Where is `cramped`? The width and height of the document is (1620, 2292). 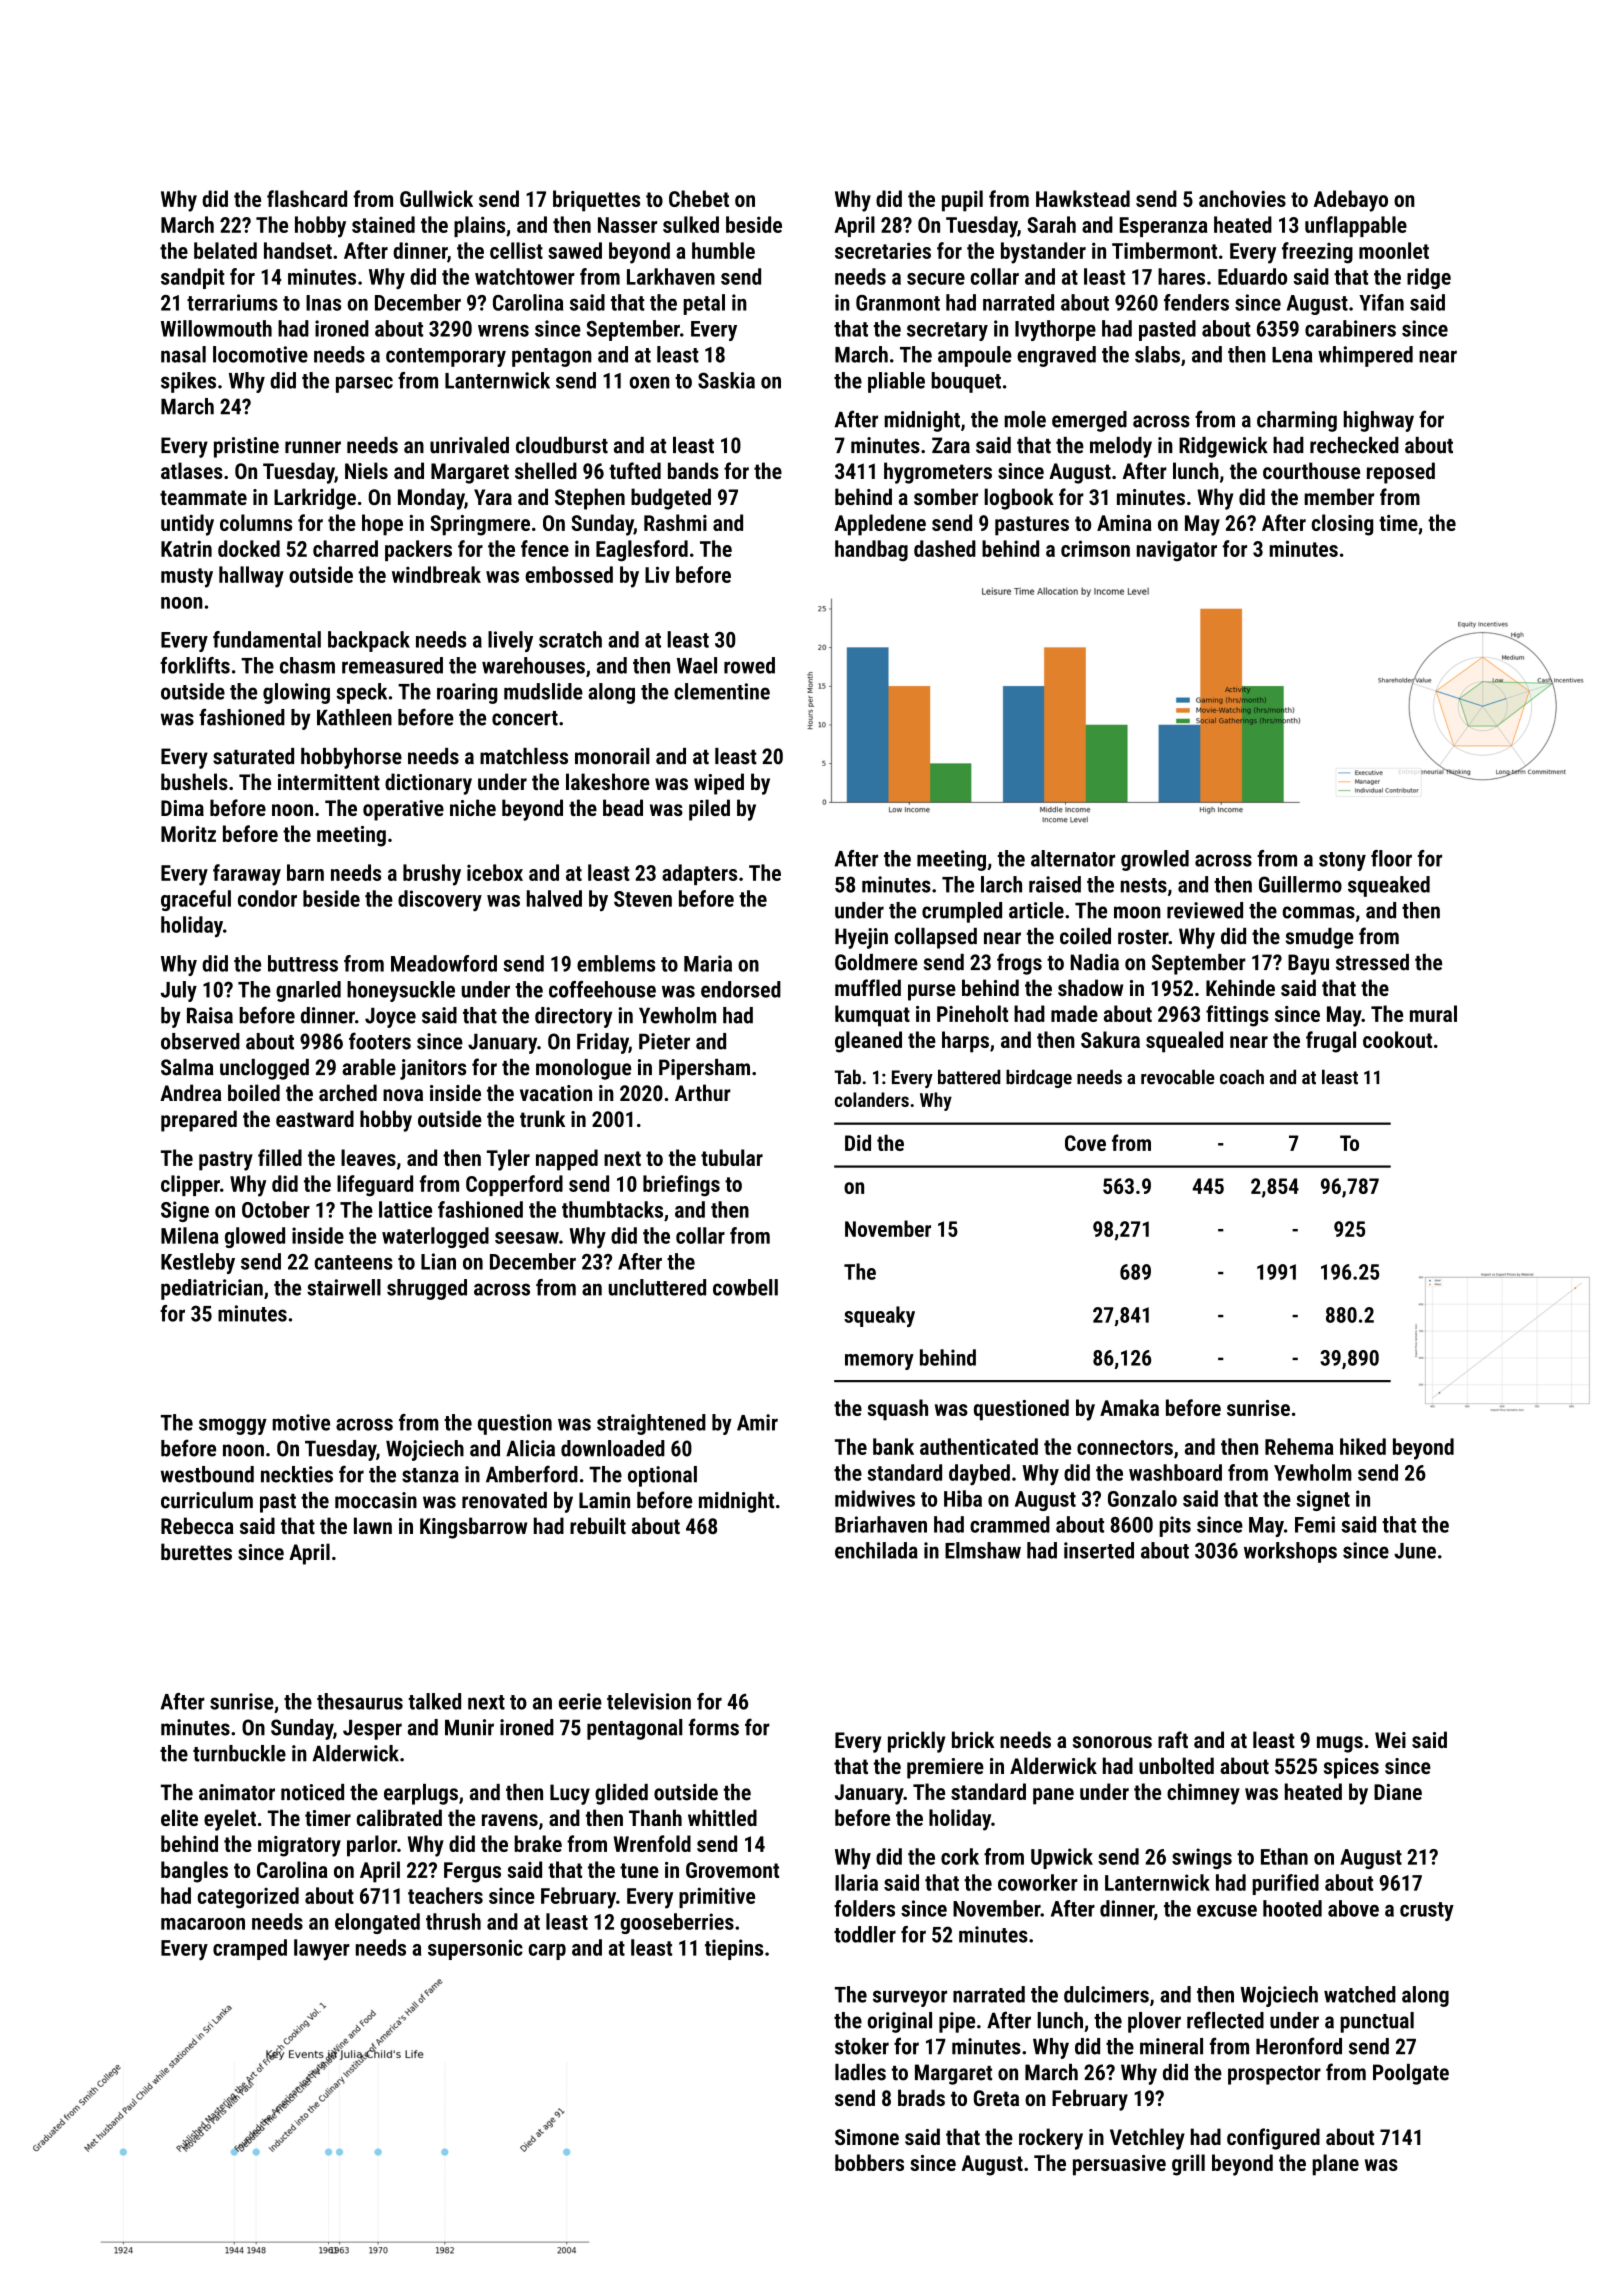 cramped is located at coordinates (250, 1949).
